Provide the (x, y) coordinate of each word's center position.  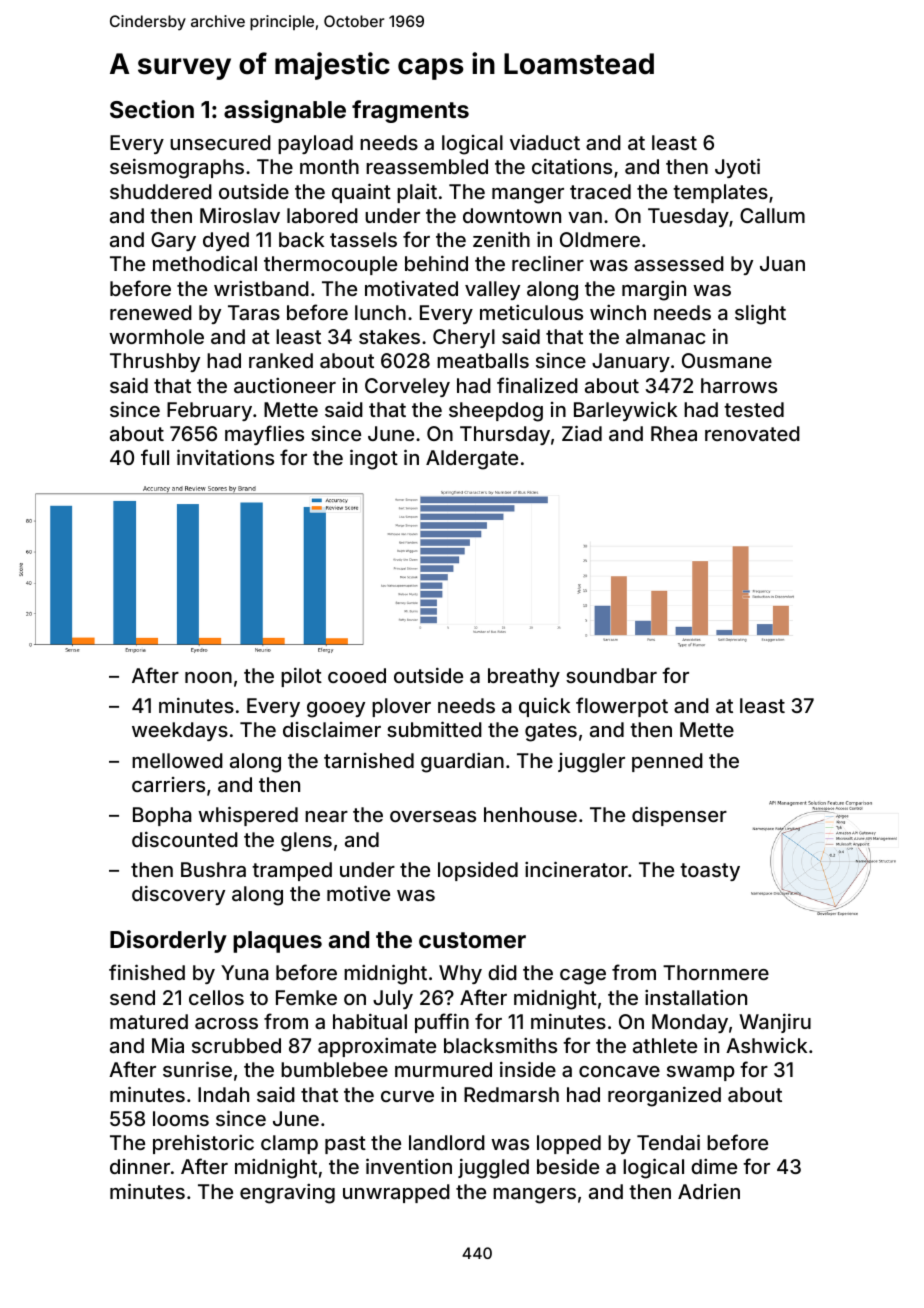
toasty (710, 872)
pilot (301, 677)
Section (152, 109)
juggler (591, 763)
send (132, 997)
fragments (410, 111)
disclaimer (332, 729)
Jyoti (737, 168)
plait (417, 193)
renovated (752, 433)
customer (472, 940)
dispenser (679, 816)
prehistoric (203, 1144)
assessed (679, 263)
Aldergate (472, 460)
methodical (205, 263)
